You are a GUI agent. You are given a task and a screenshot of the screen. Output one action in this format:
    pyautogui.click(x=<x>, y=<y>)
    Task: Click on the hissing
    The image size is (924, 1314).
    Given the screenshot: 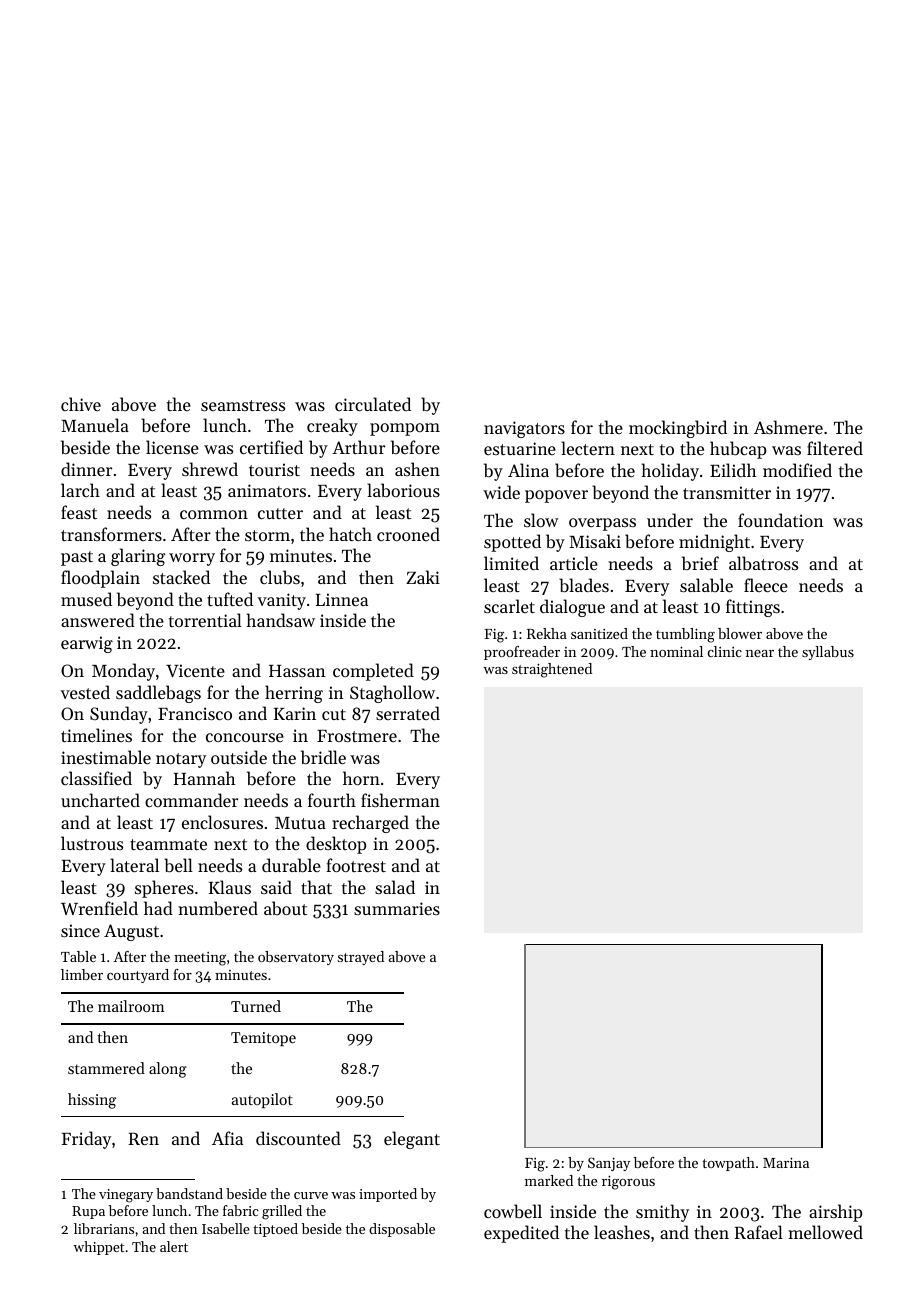 What is the action you would take?
    pyautogui.click(x=92, y=1101)
